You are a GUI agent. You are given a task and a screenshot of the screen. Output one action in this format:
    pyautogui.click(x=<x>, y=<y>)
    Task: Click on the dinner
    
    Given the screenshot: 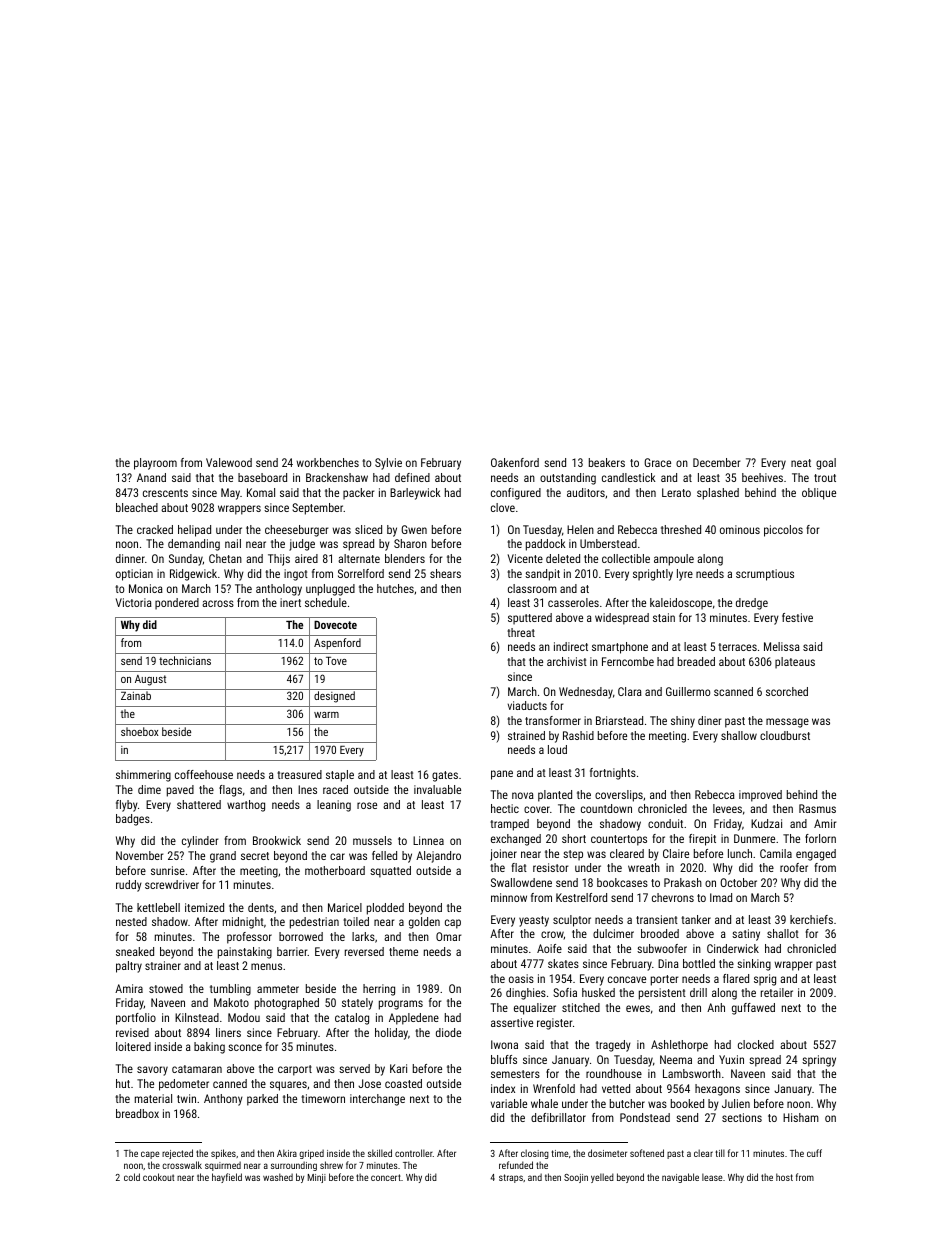 What is the action you would take?
    pyautogui.click(x=130, y=558)
